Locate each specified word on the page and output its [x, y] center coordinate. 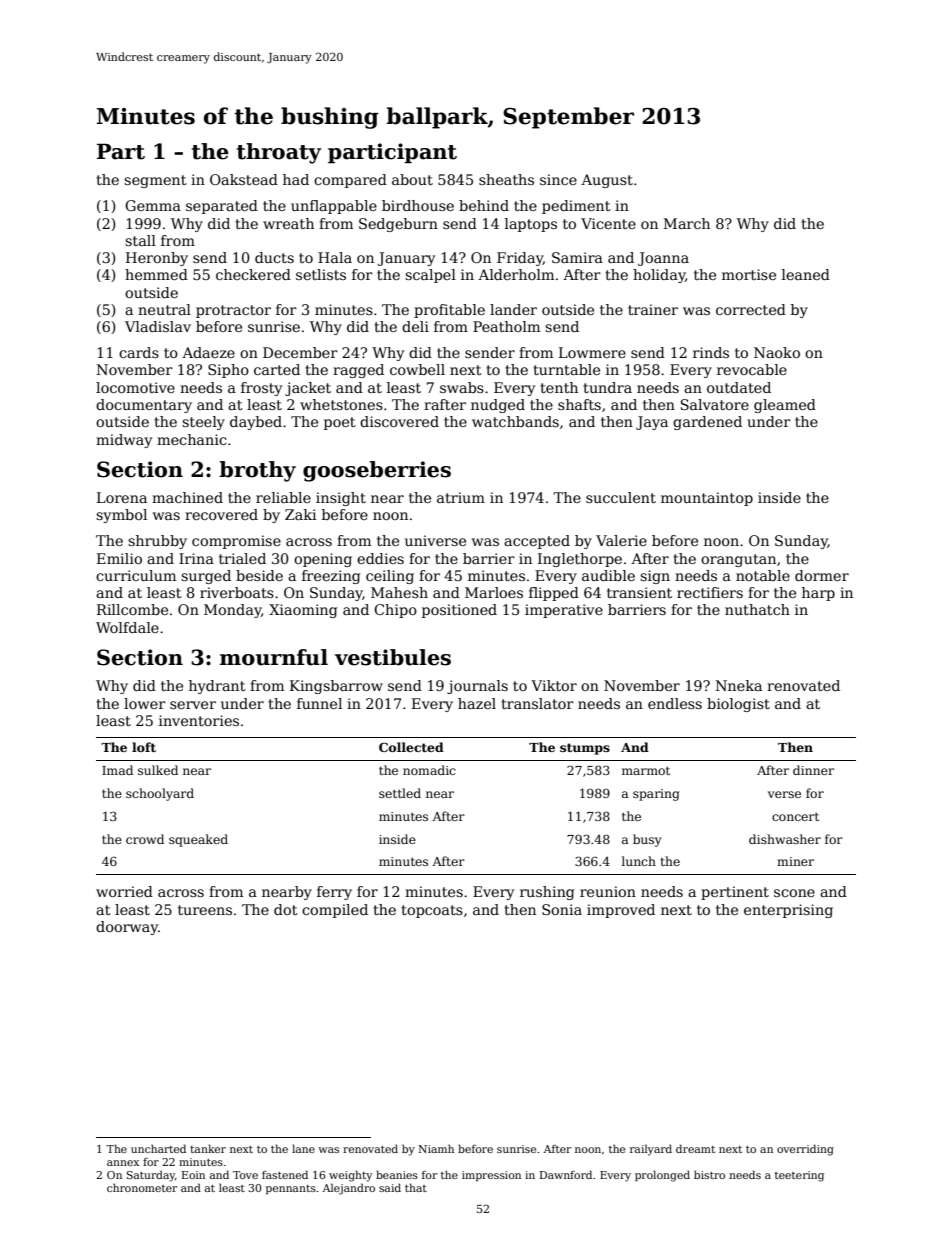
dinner [813, 770]
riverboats [237, 592]
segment [155, 181]
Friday [520, 259]
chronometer [142, 1187]
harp [818, 594]
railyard [651, 1150]
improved [621, 911]
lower [145, 703]
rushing [547, 893]
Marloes [494, 592]
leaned [806, 274]
